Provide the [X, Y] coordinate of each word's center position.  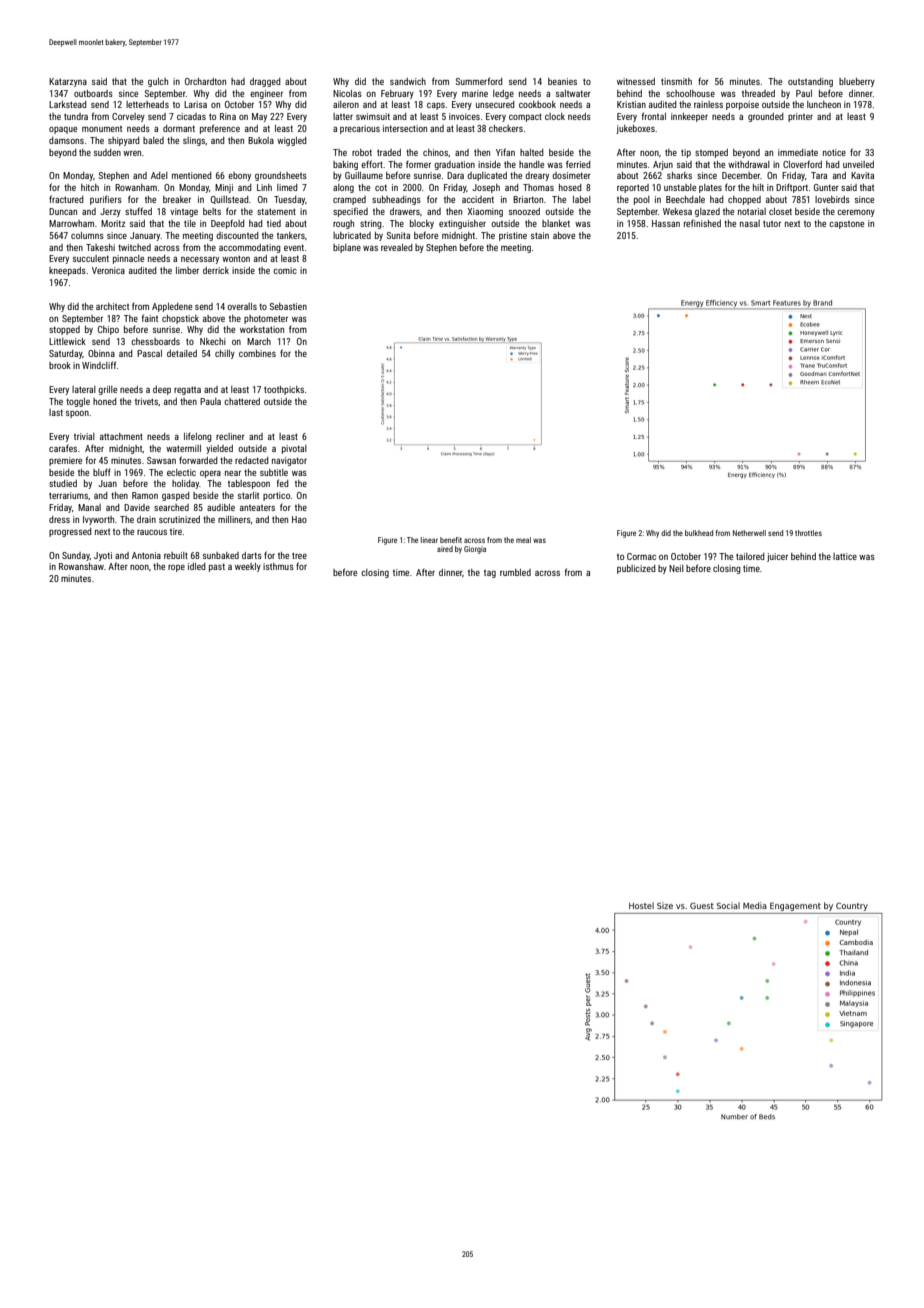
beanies [562, 81]
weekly [248, 567]
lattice [845, 556]
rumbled [515, 572]
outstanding [810, 82]
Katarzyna [68, 82]
